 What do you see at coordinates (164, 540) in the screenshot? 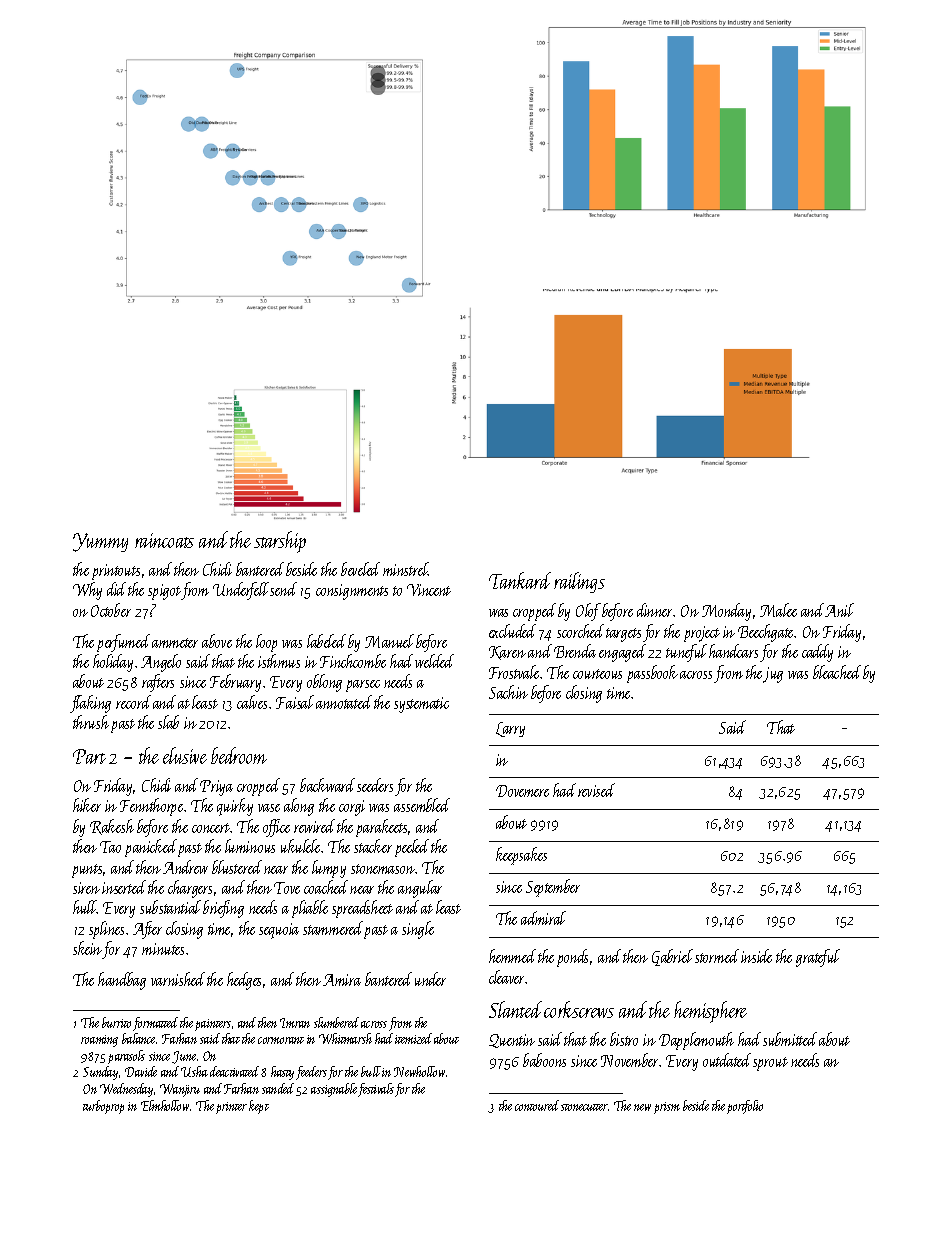
I see `raincoats` at bounding box center [164, 540].
